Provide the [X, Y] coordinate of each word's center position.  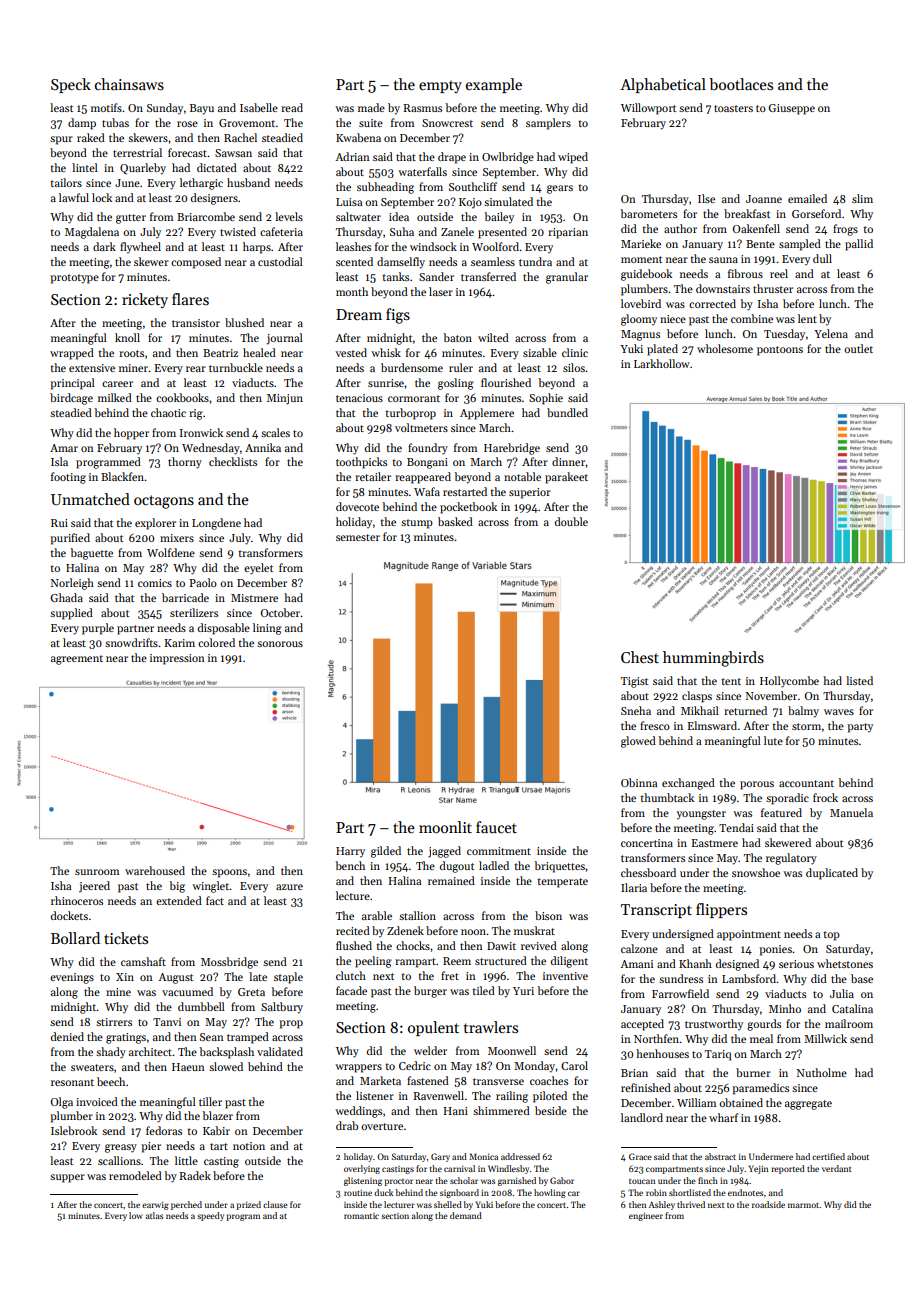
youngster [701, 815]
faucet [496, 827]
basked [455, 521]
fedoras [164, 1130]
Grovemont [247, 123]
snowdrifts [131, 642]
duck [383, 1192]
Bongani [427, 463]
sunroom [97, 872]
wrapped [72, 354]
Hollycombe [789, 682]
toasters [733, 108]
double [571, 521]
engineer [646, 1217]
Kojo [470, 203]
